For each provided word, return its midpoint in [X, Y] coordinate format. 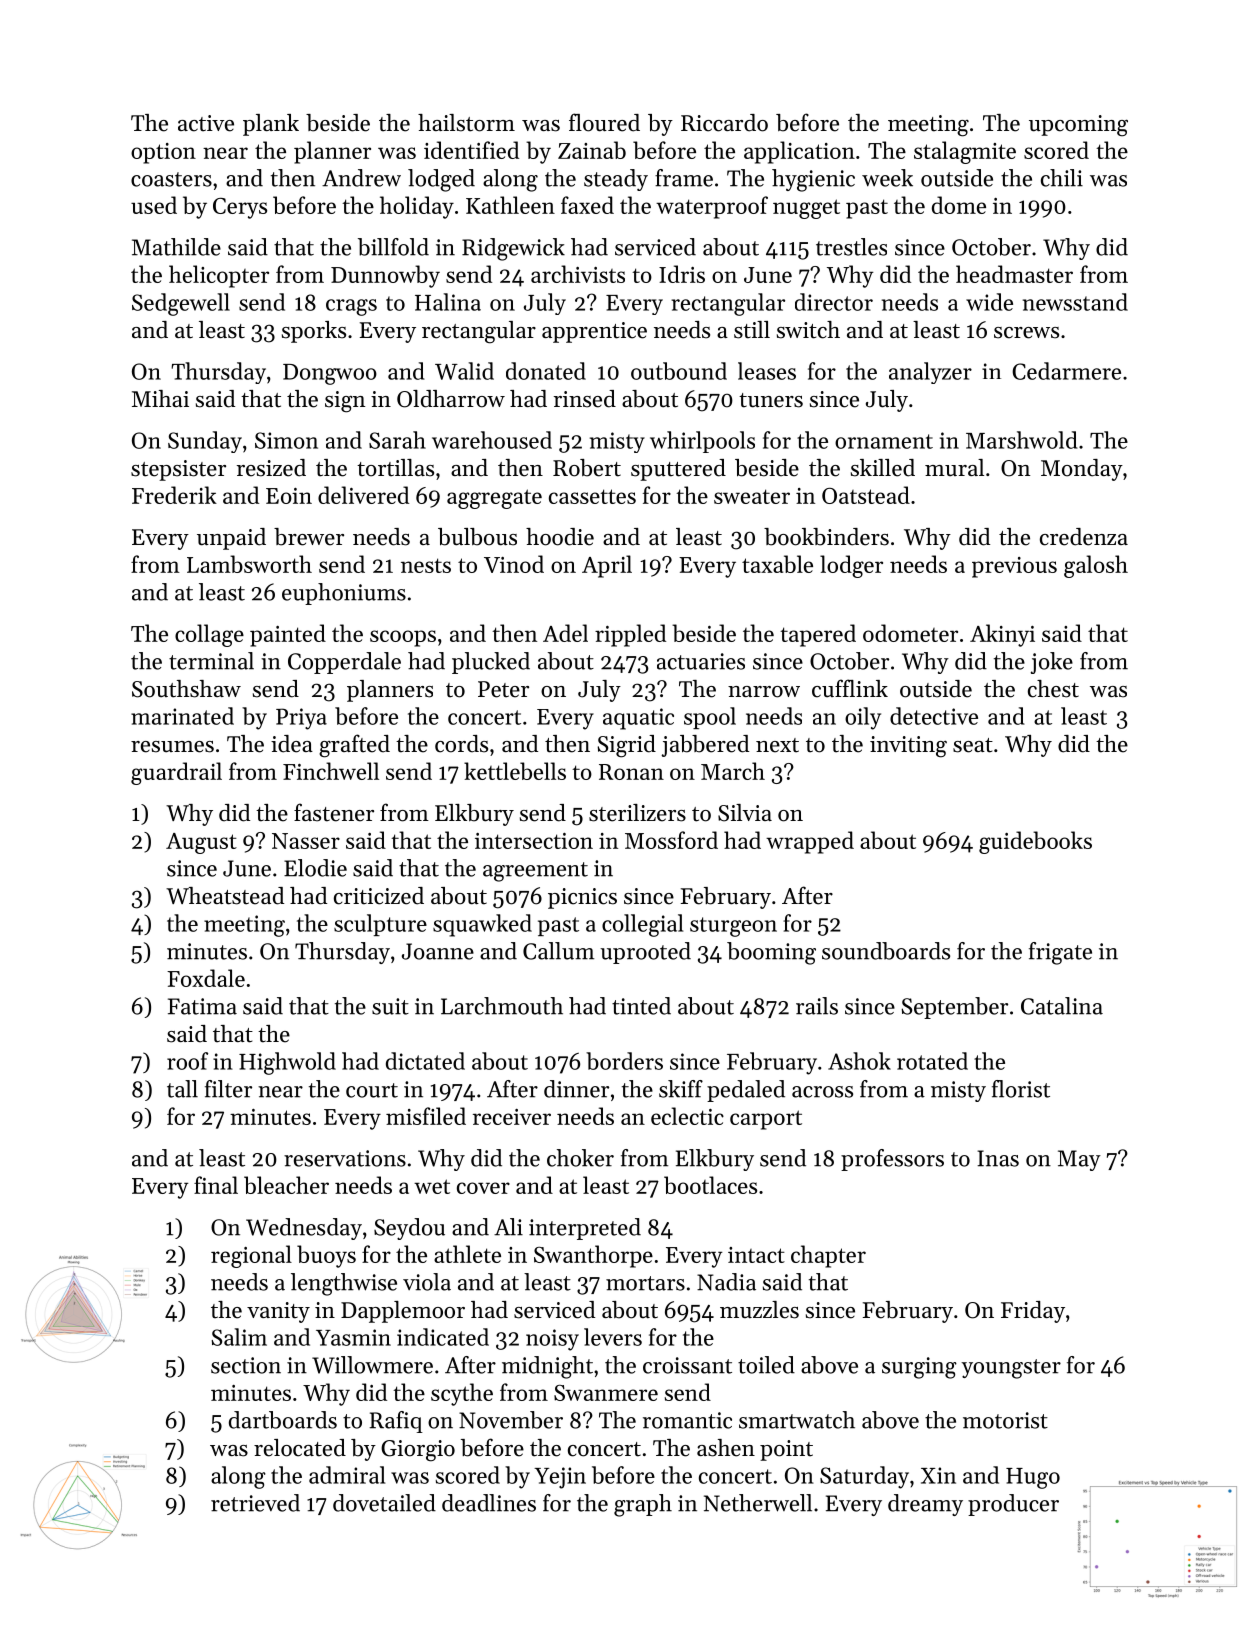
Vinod [514, 564]
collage [209, 635]
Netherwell [758, 1503]
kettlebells [515, 771]
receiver [512, 1117]
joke [1052, 663]
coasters [171, 179]
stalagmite [965, 152]
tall [182, 1089]
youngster [1011, 1369]
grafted [354, 746]
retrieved [255, 1503]
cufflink [850, 688]
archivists [578, 274]
